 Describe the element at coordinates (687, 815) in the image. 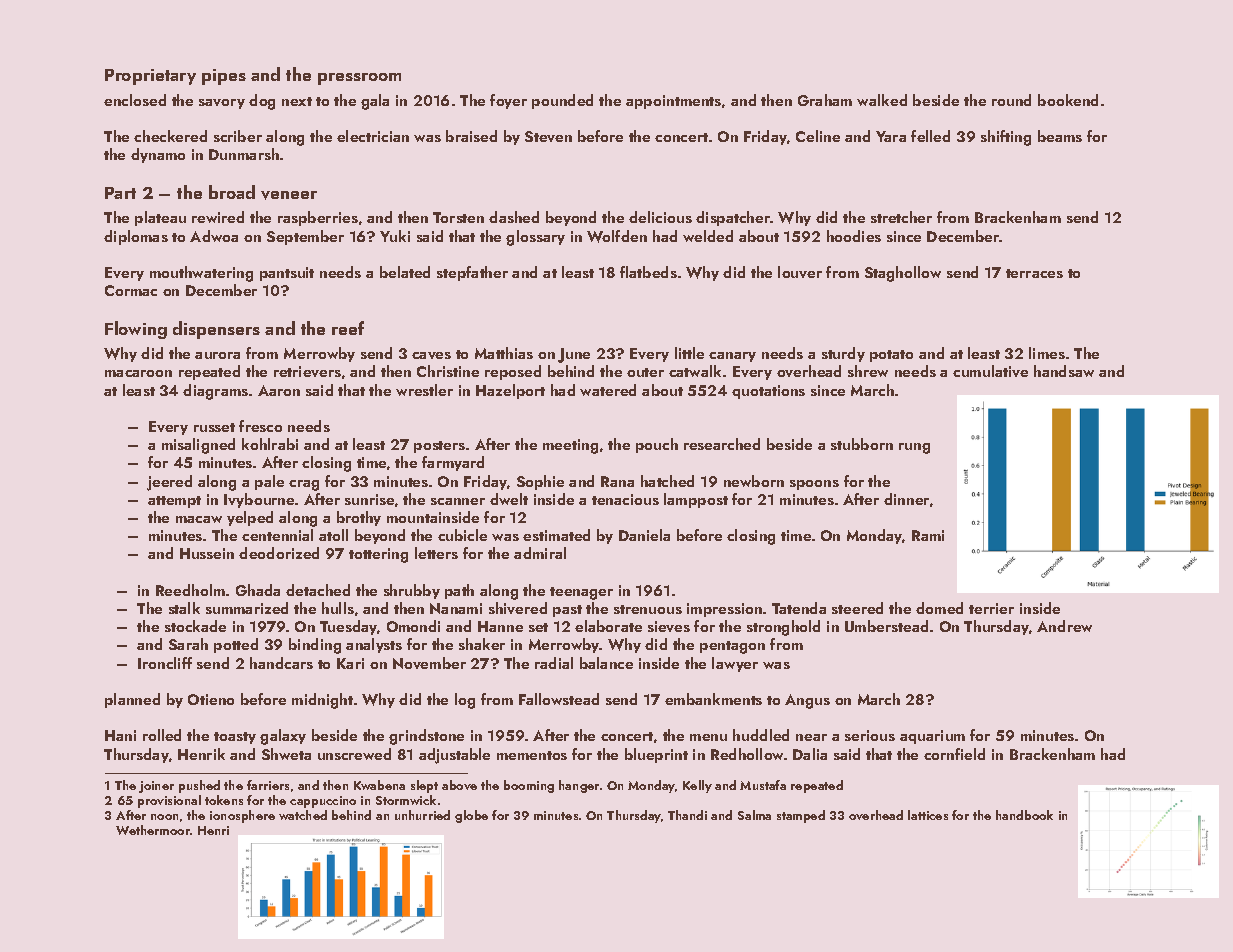

I see `Thandi` at that location.
